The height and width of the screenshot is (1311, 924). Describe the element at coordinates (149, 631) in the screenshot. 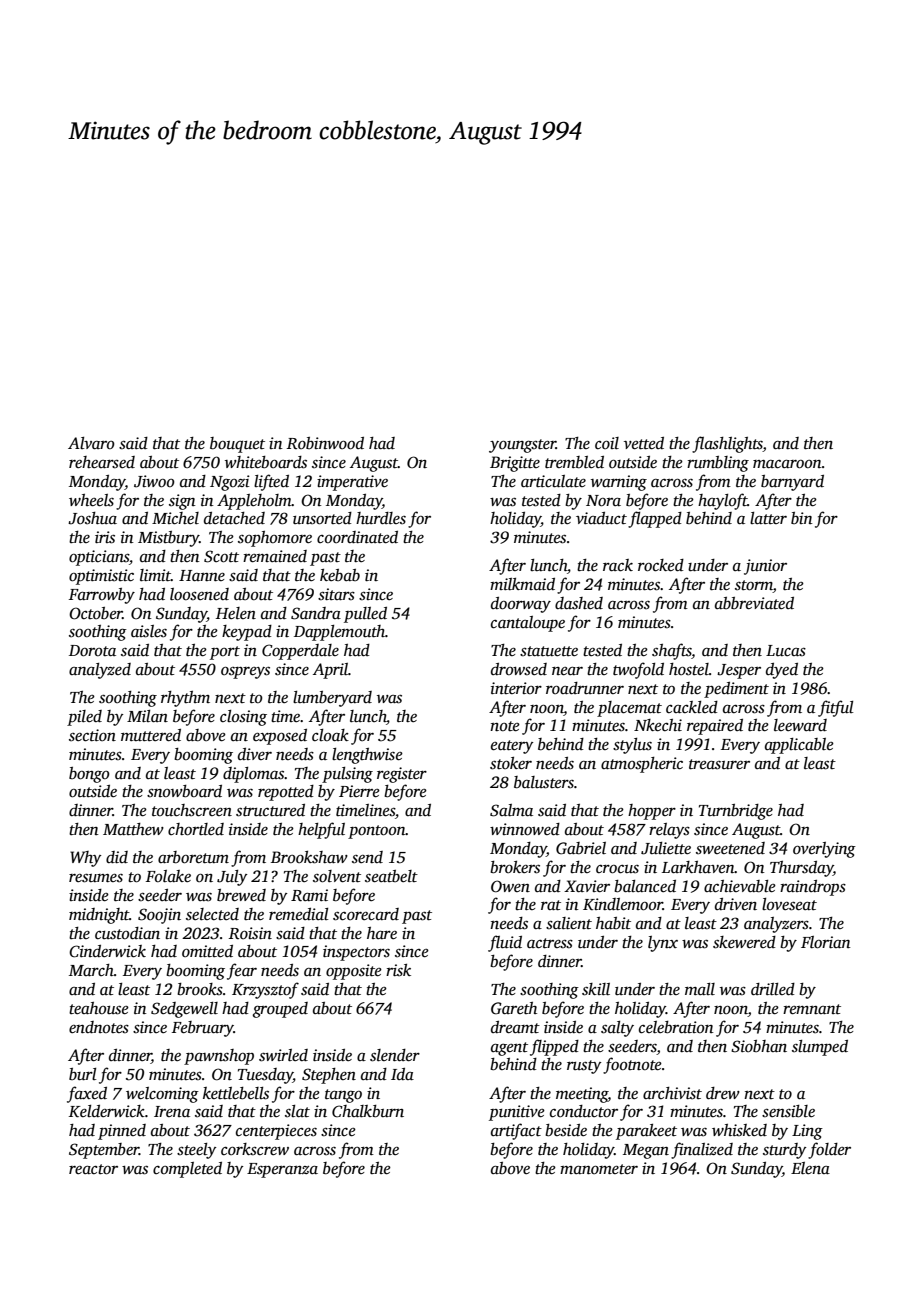

I see `aisles` at that location.
